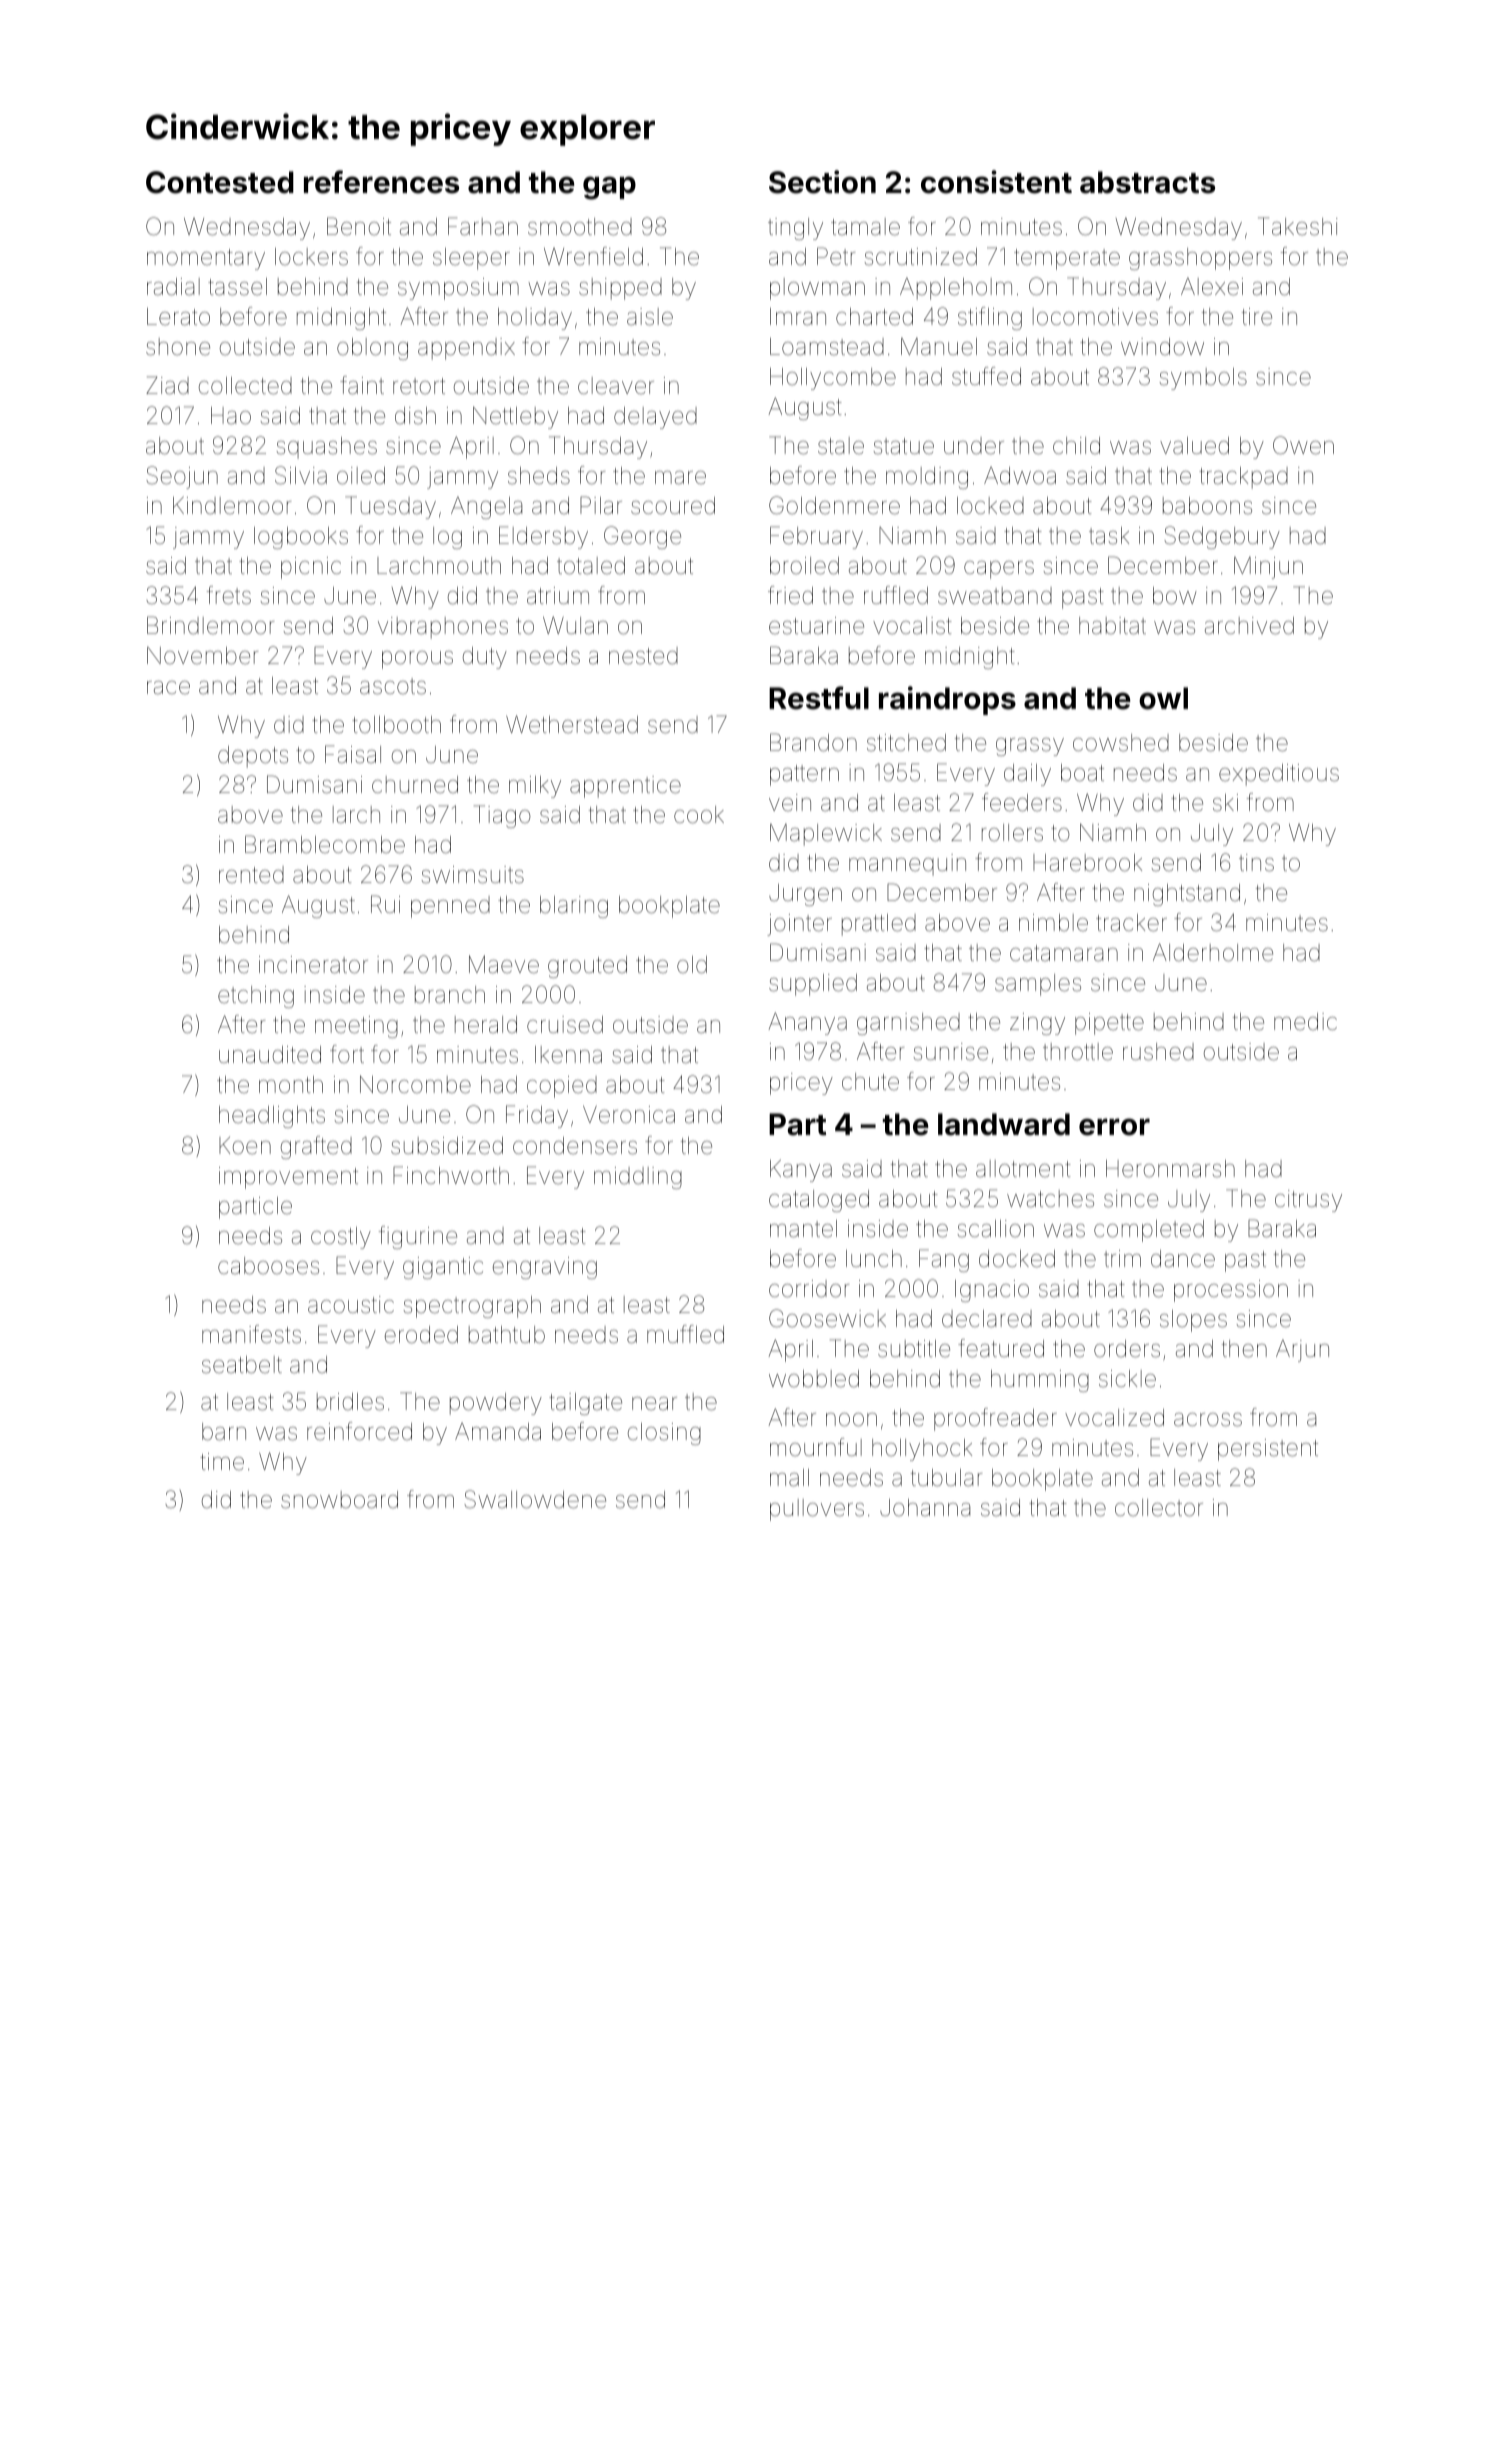 The height and width of the document is (2464, 1496). What do you see at coordinates (817, 1510) in the document?
I see `pullovers` at bounding box center [817, 1510].
